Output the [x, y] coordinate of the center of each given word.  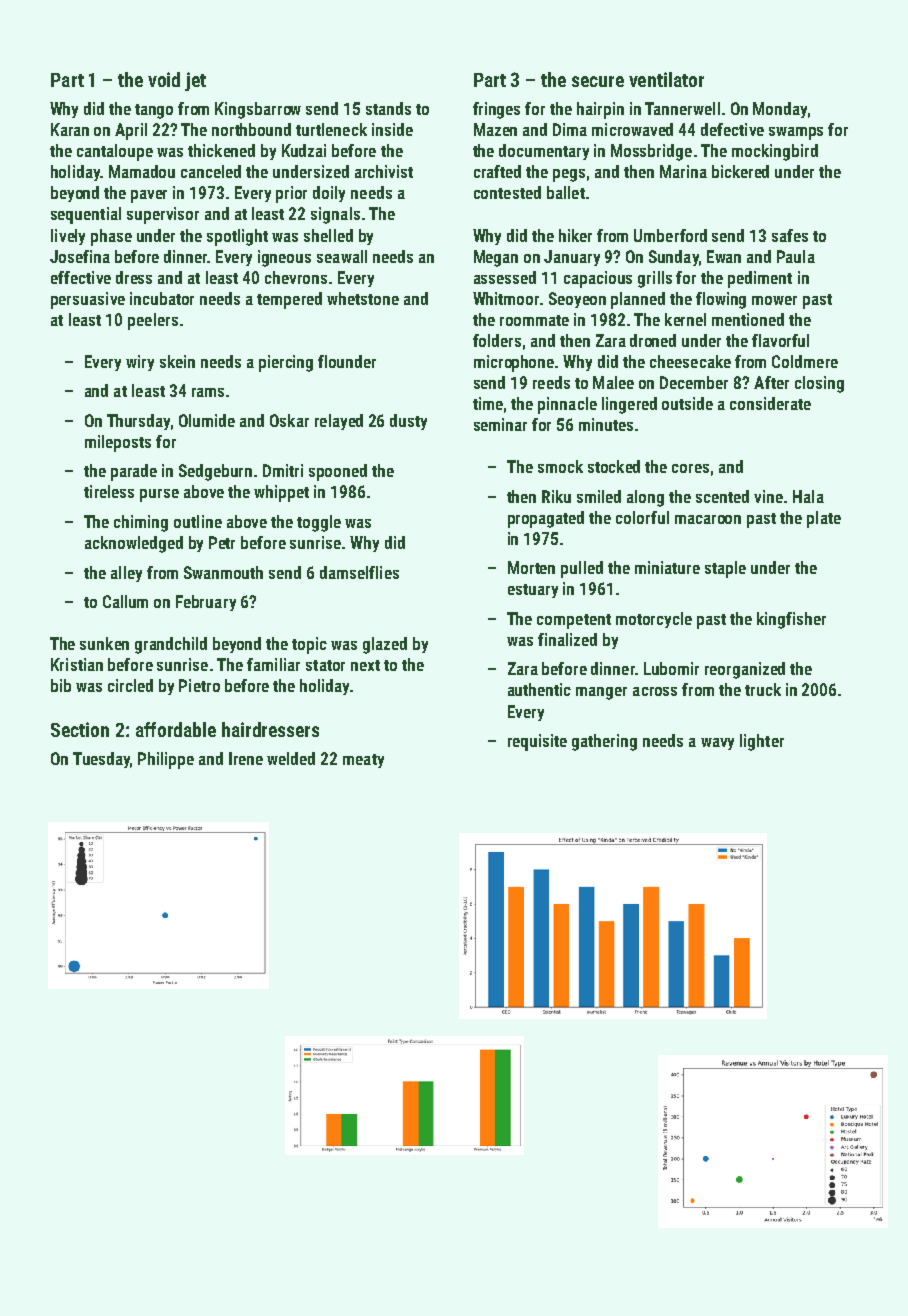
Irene [246, 758]
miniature [667, 567]
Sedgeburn [215, 472]
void [164, 79]
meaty [363, 761]
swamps [796, 133]
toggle [319, 523]
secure [598, 81]
